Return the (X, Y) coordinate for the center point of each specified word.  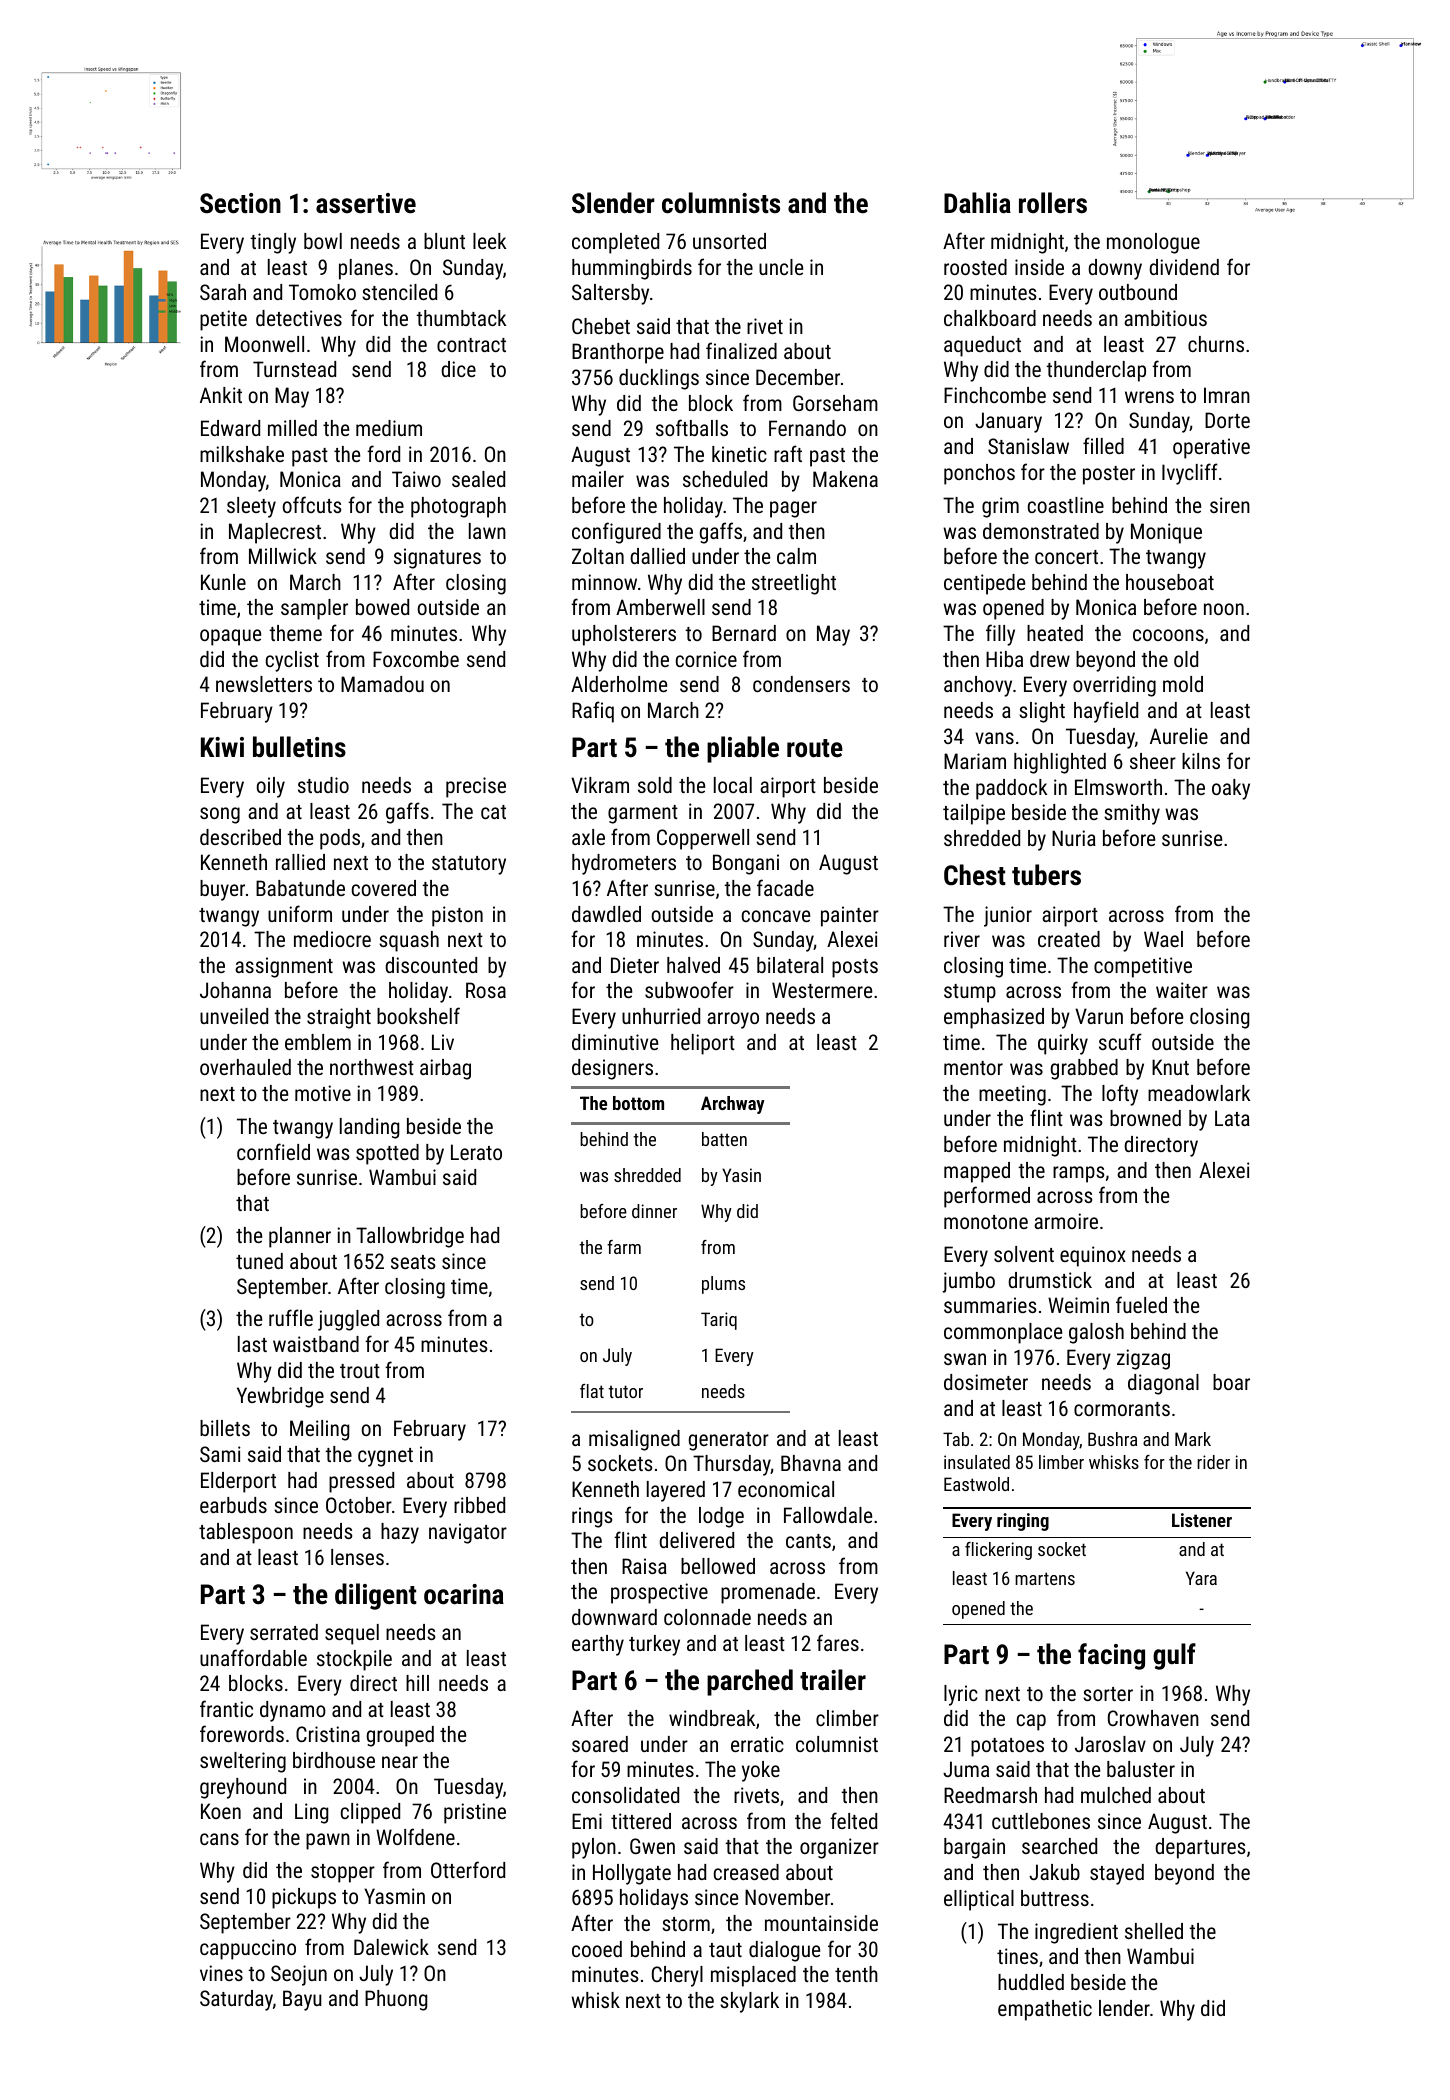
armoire (1066, 1221)
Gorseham (835, 403)
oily (271, 787)
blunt (444, 241)
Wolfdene (415, 1836)
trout (360, 1371)
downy (1115, 269)
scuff (1120, 1041)
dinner (654, 1211)
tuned (259, 1261)
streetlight (794, 584)
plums (723, 1285)
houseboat (1170, 582)
